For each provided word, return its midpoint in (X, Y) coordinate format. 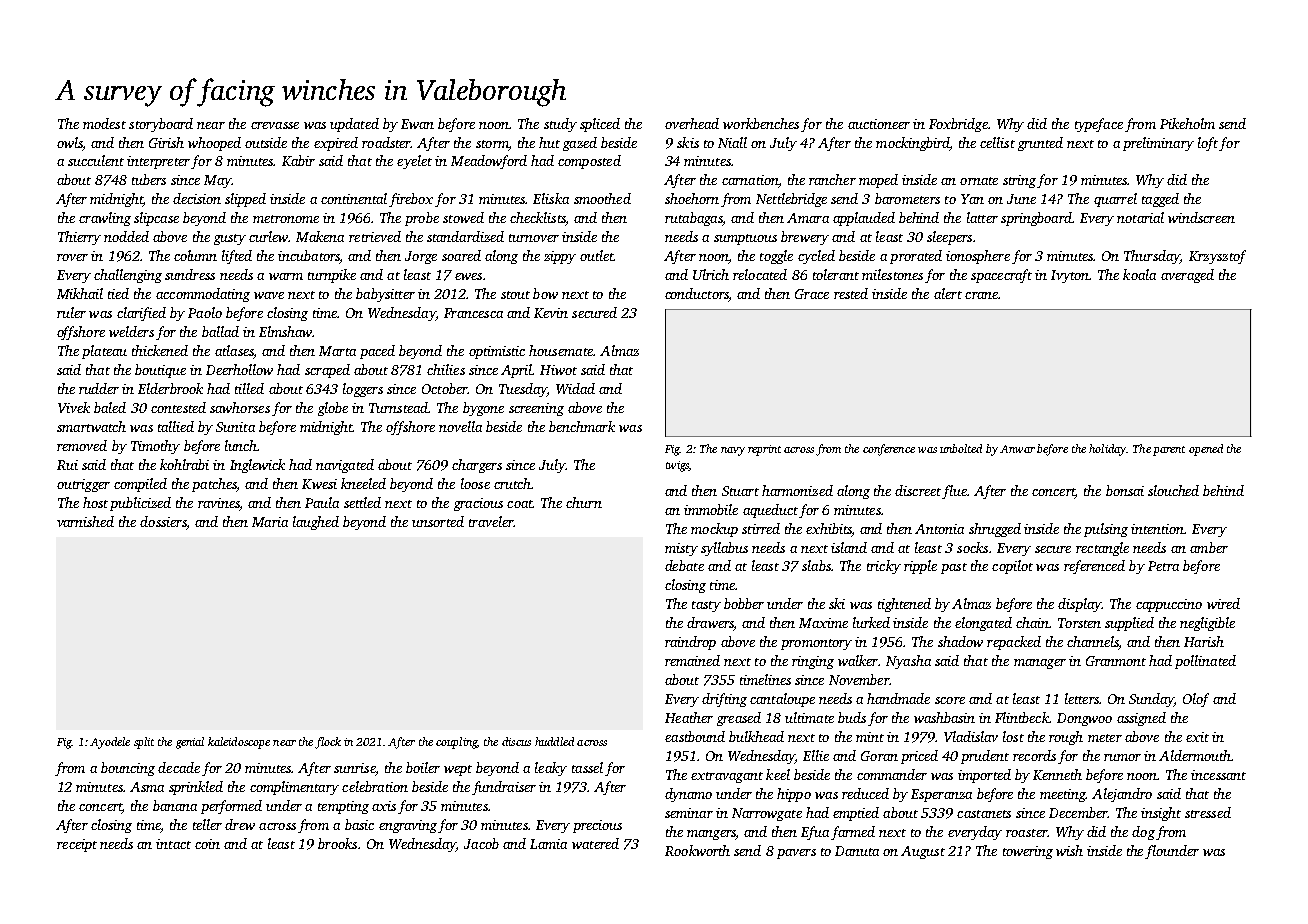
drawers (710, 624)
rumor (1122, 757)
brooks (337, 843)
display (1080, 605)
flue (954, 492)
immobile (711, 509)
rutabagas (694, 219)
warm (286, 276)
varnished (85, 521)
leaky (551, 769)
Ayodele (110, 743)
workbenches (761, 123)
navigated (345, 466)
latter (982, 217)
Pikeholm (1187, 123)
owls (70, 142)
